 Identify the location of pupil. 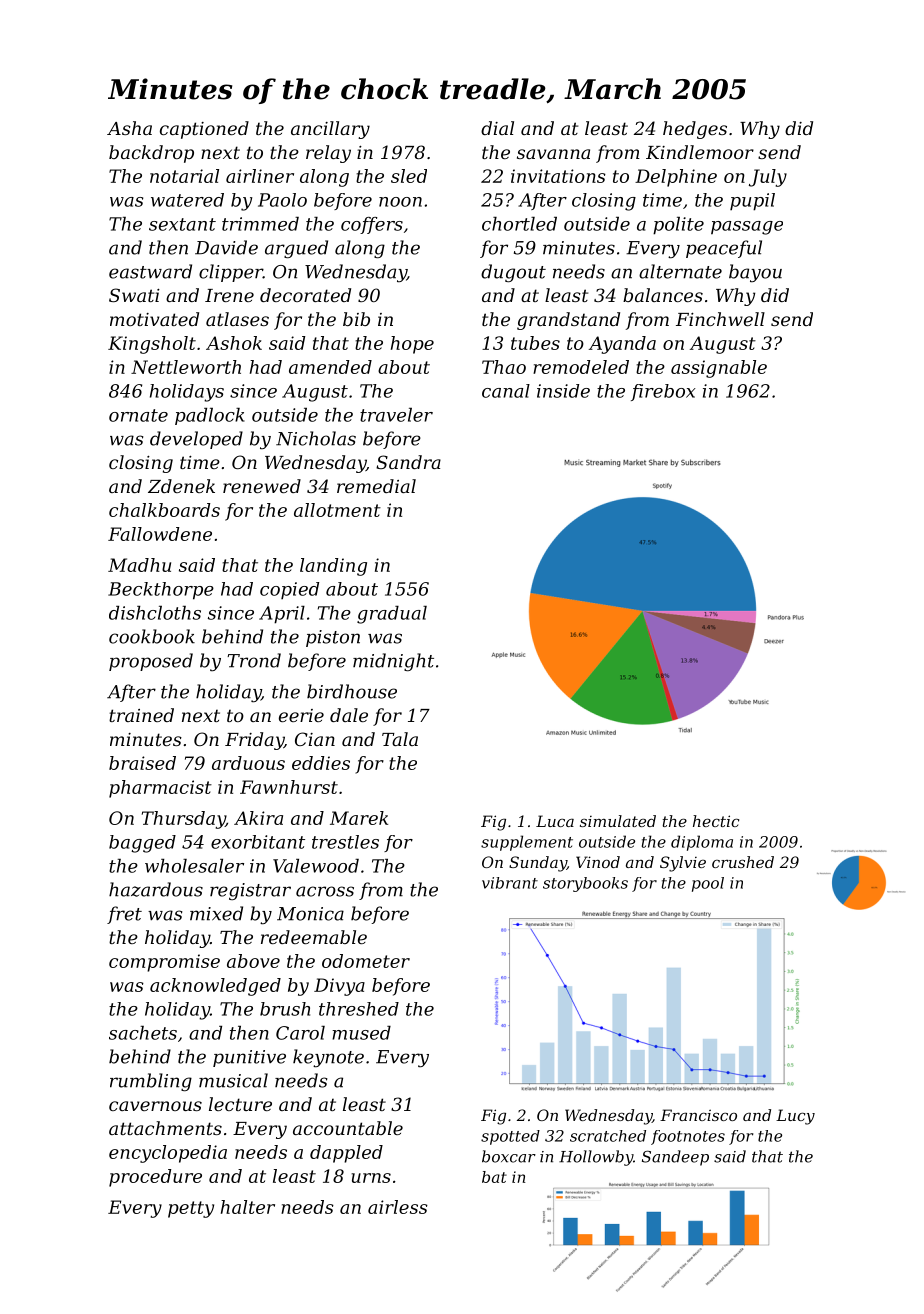
(752, 202).
